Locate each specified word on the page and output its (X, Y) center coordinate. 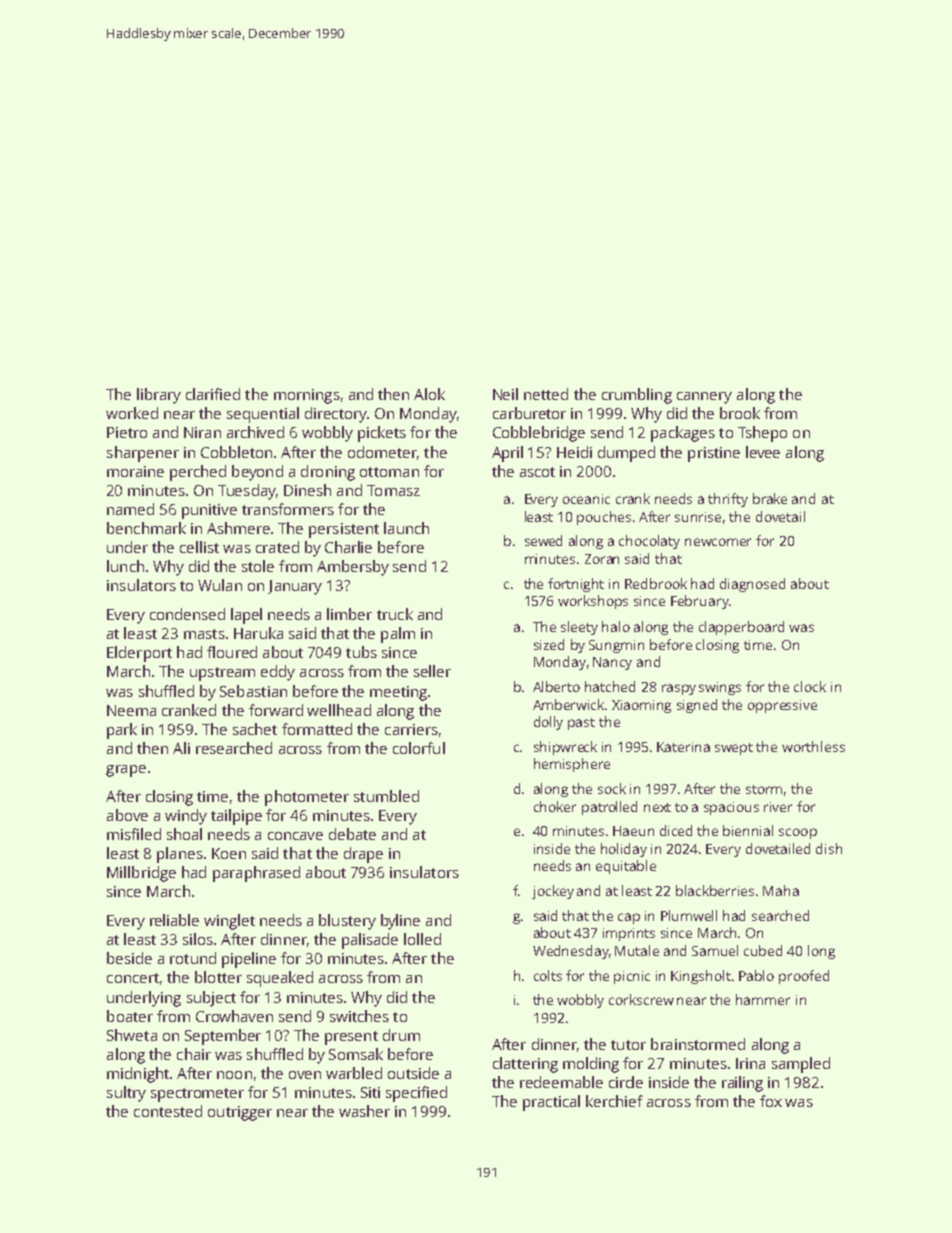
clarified (213, 394)
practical (551, 1103)
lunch (125, 566)
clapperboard (741, 628)
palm (398, 635)
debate (352, 834)
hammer (763, 999)
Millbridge (141, 874)
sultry (126, 1094)
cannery (704, 398)
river (778, 807)
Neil (505, 394)
